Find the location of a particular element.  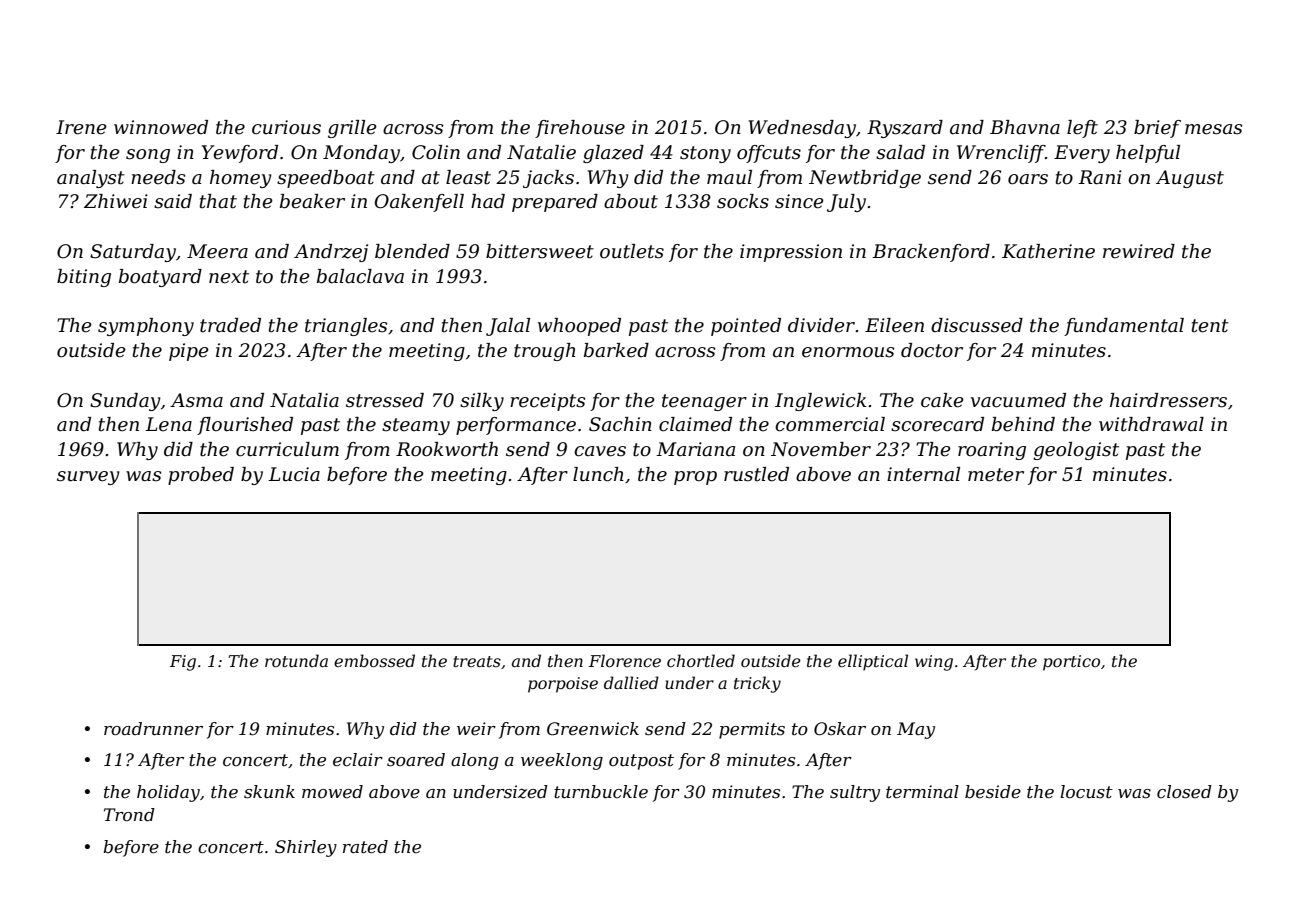

barked is located at coordinates (616, 350).
